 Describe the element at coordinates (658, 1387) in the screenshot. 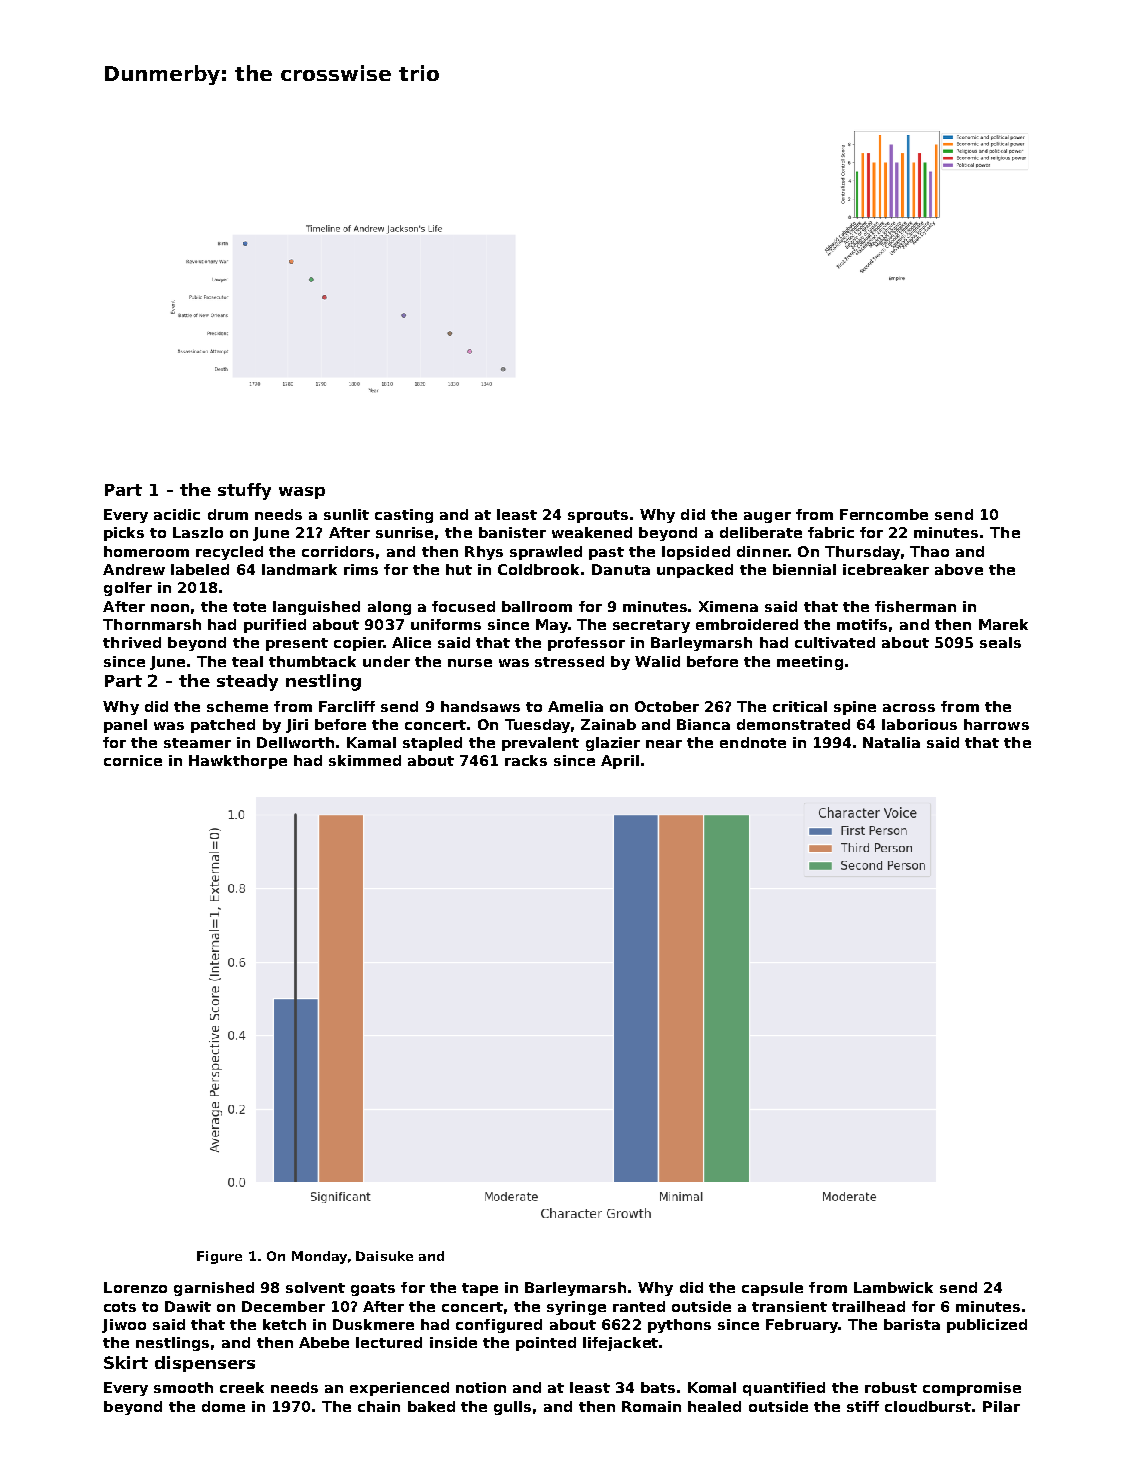

I see `bats` at that location.
